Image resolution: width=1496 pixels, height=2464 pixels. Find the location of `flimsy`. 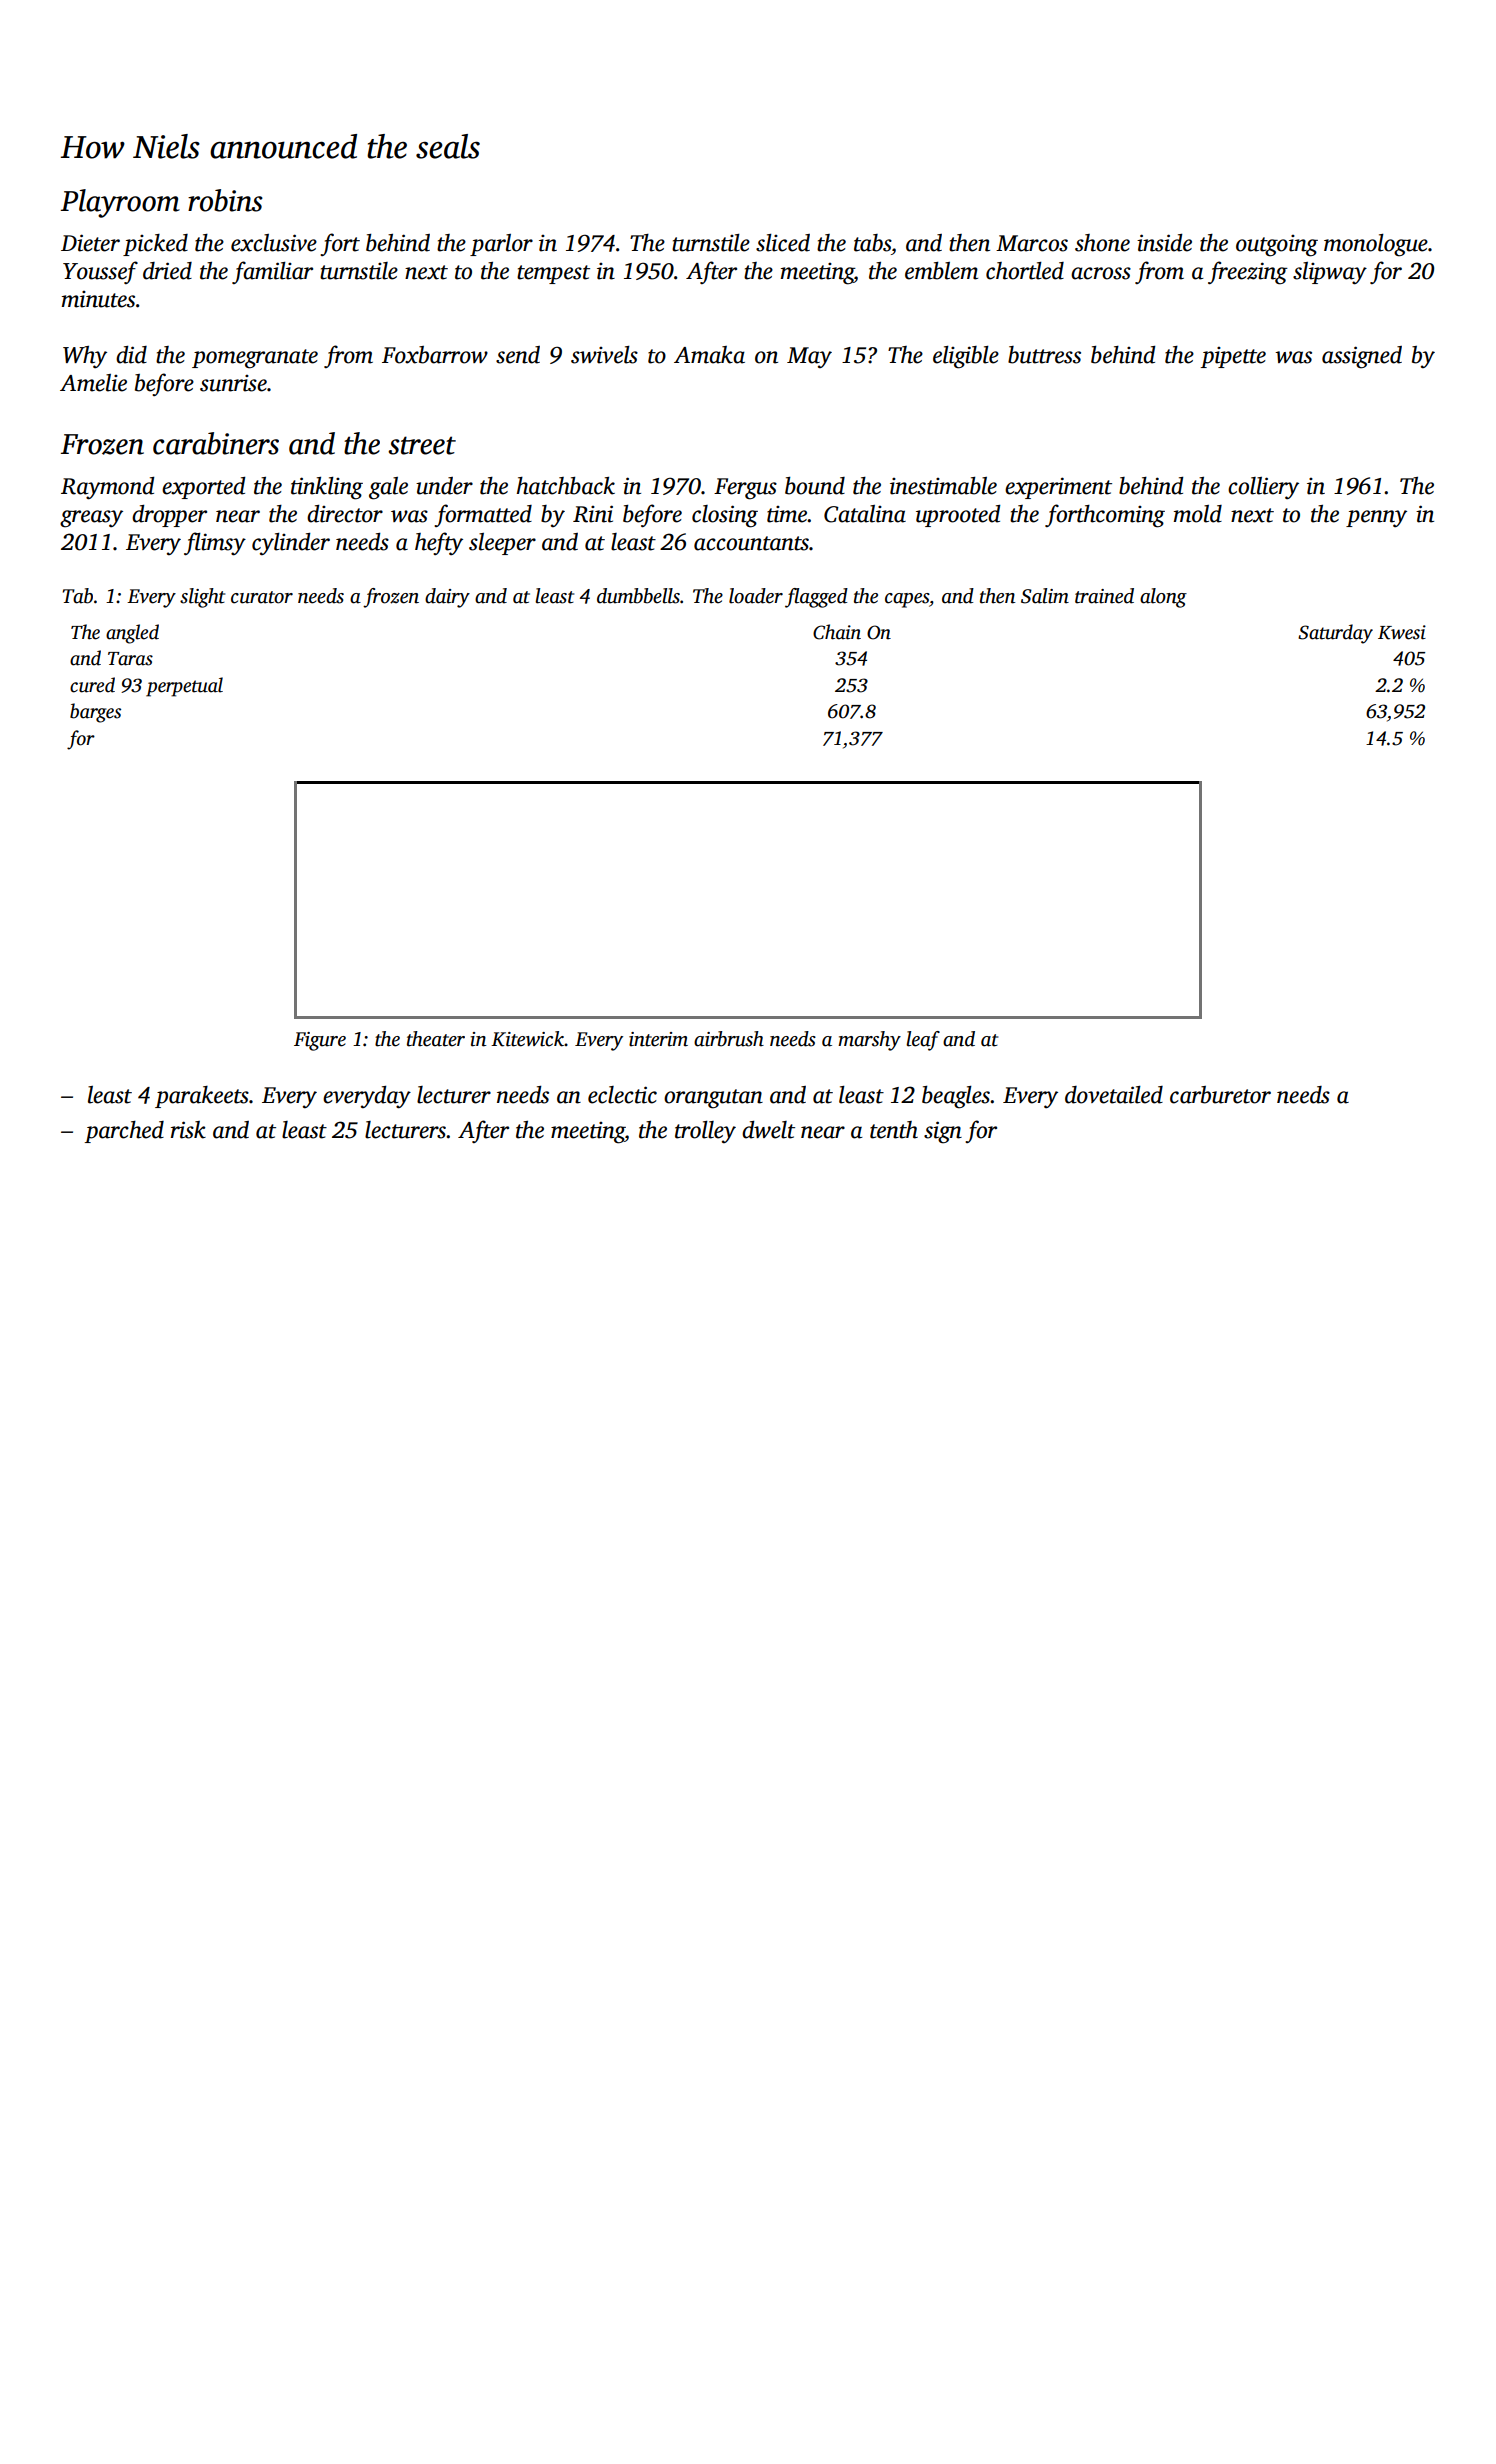

flimsy is located at coordinates (215, 544).
